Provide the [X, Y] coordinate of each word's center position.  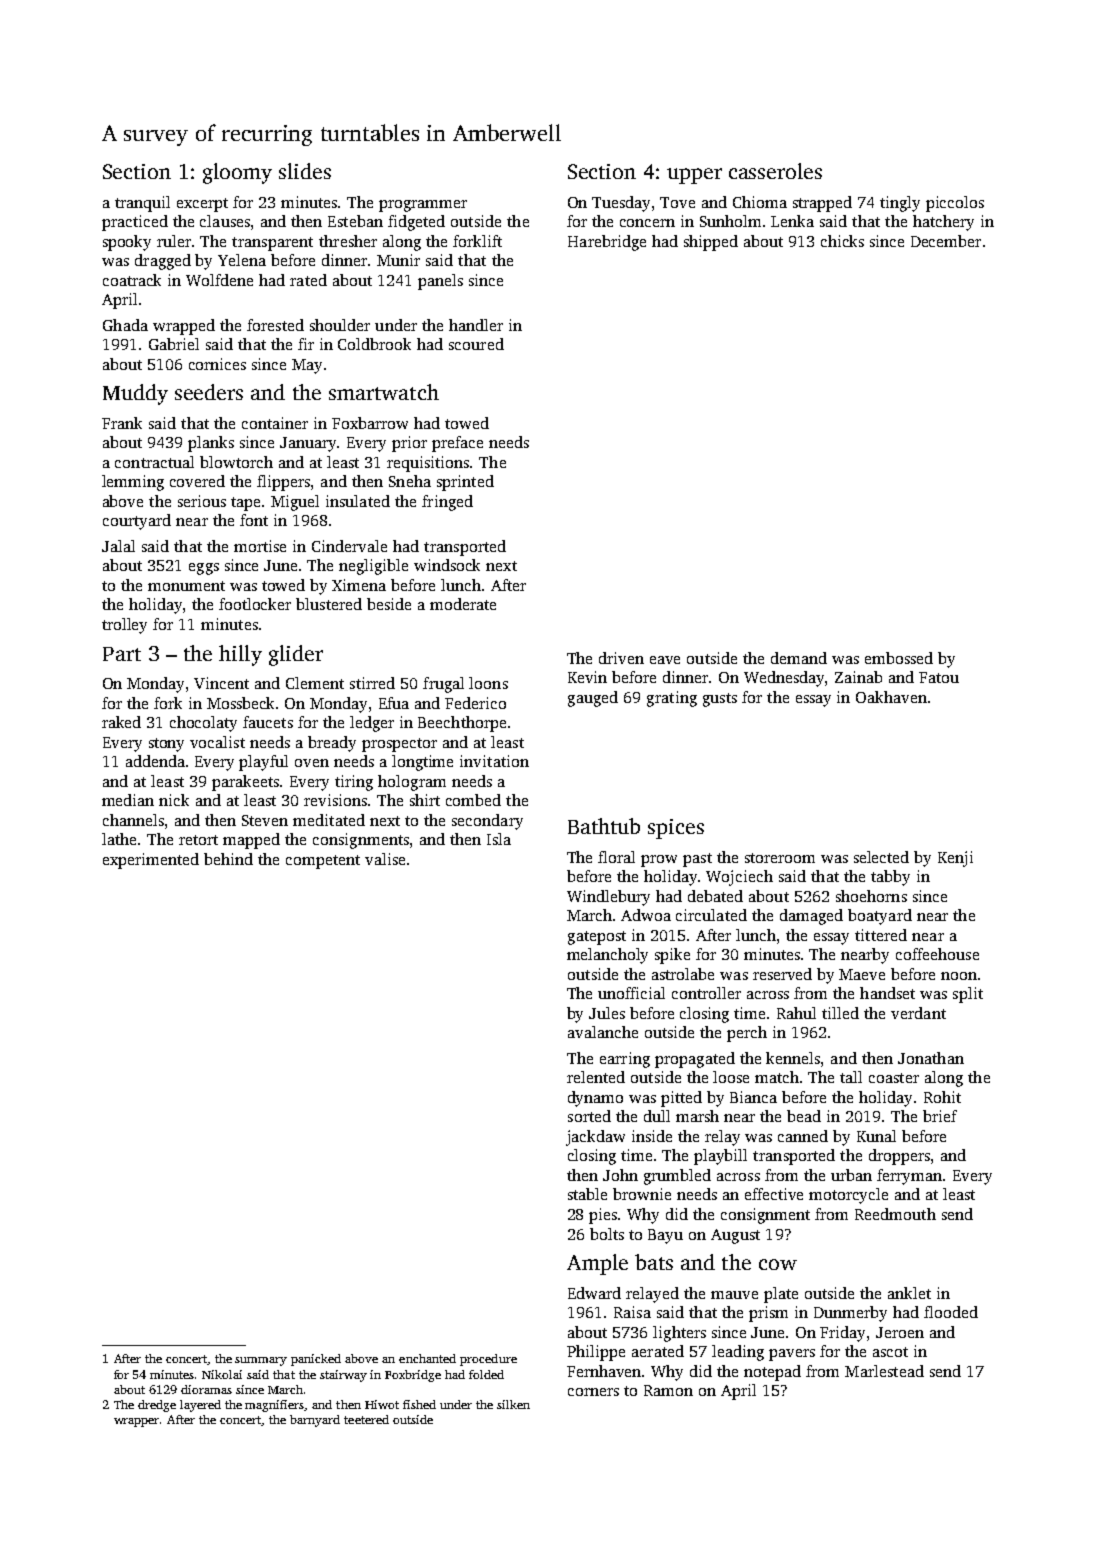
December [946, 241]
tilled [840, 1013]
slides [305, 171]
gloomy [237, 173]
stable [587, 1194]
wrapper [136, 1422]
